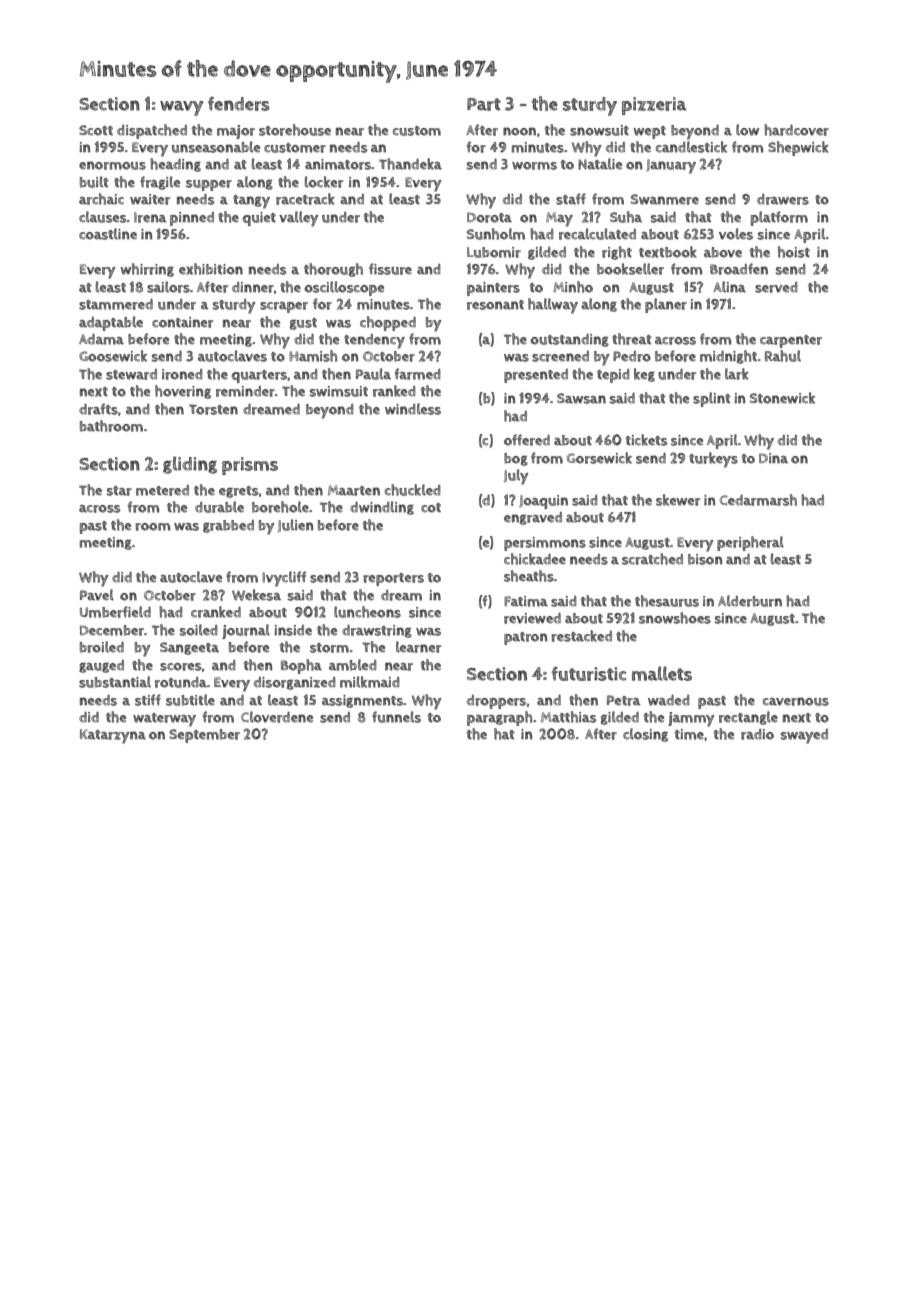  What do you see at coordinates (295, 130) in the document?
I see `storehouse` at bounding box center [295, 130].
